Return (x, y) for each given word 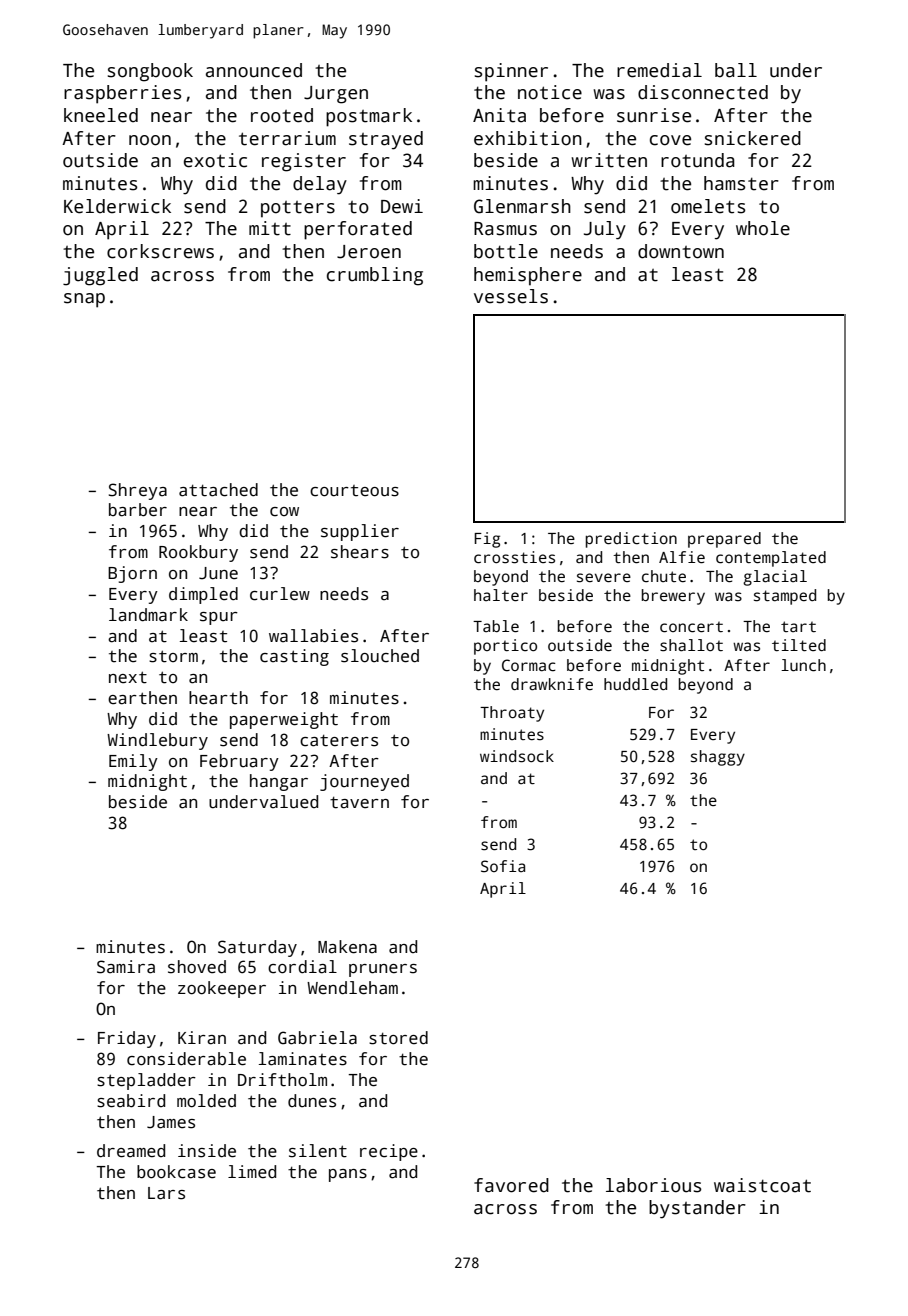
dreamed (131, 1151)
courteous (354, 491)
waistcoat (762, 1185)
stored (398, 1038)
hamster (741, 183)
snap (84, 300)
